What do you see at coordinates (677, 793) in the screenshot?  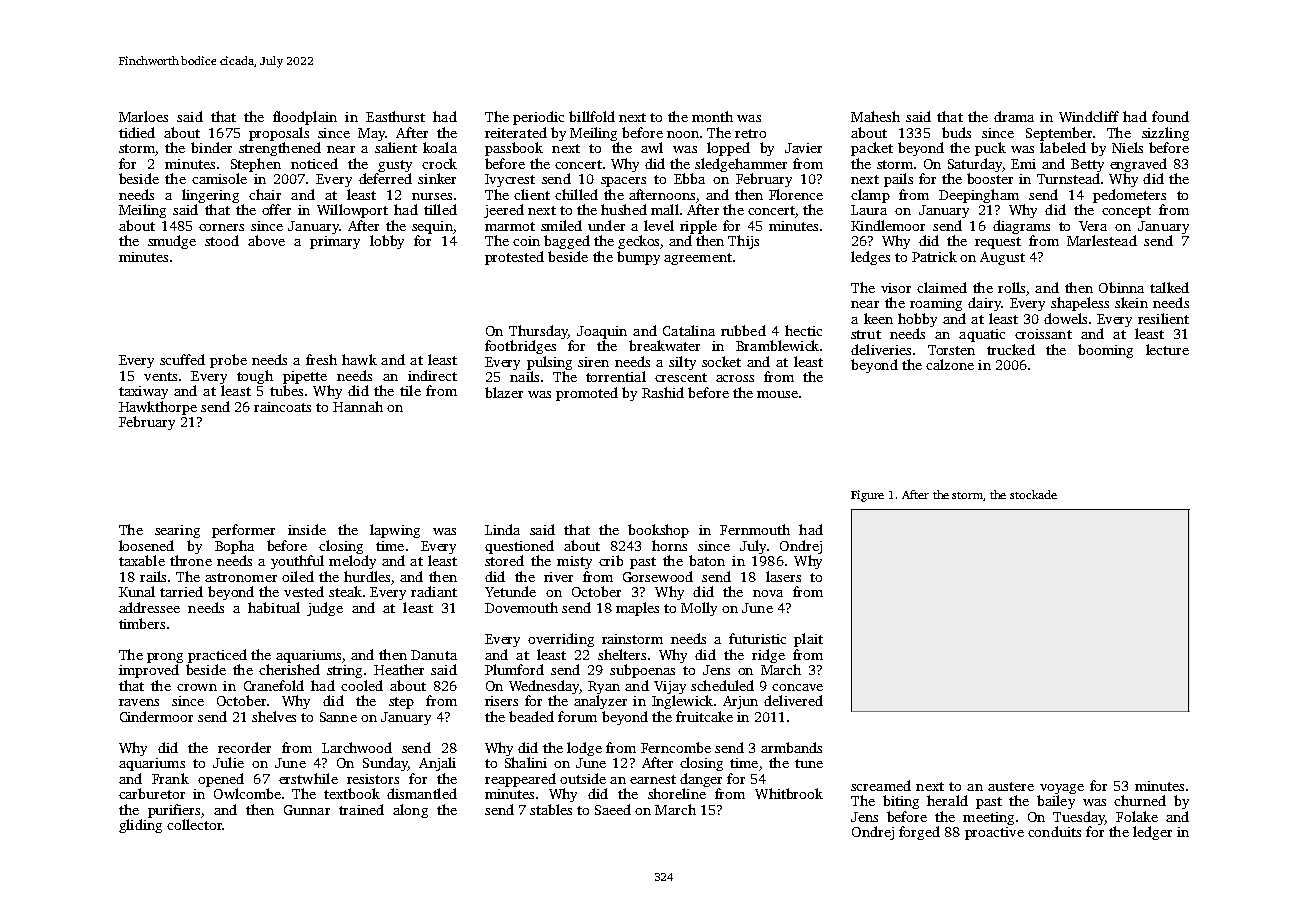 I see `shoreline` at bounding box center [677, 793].
